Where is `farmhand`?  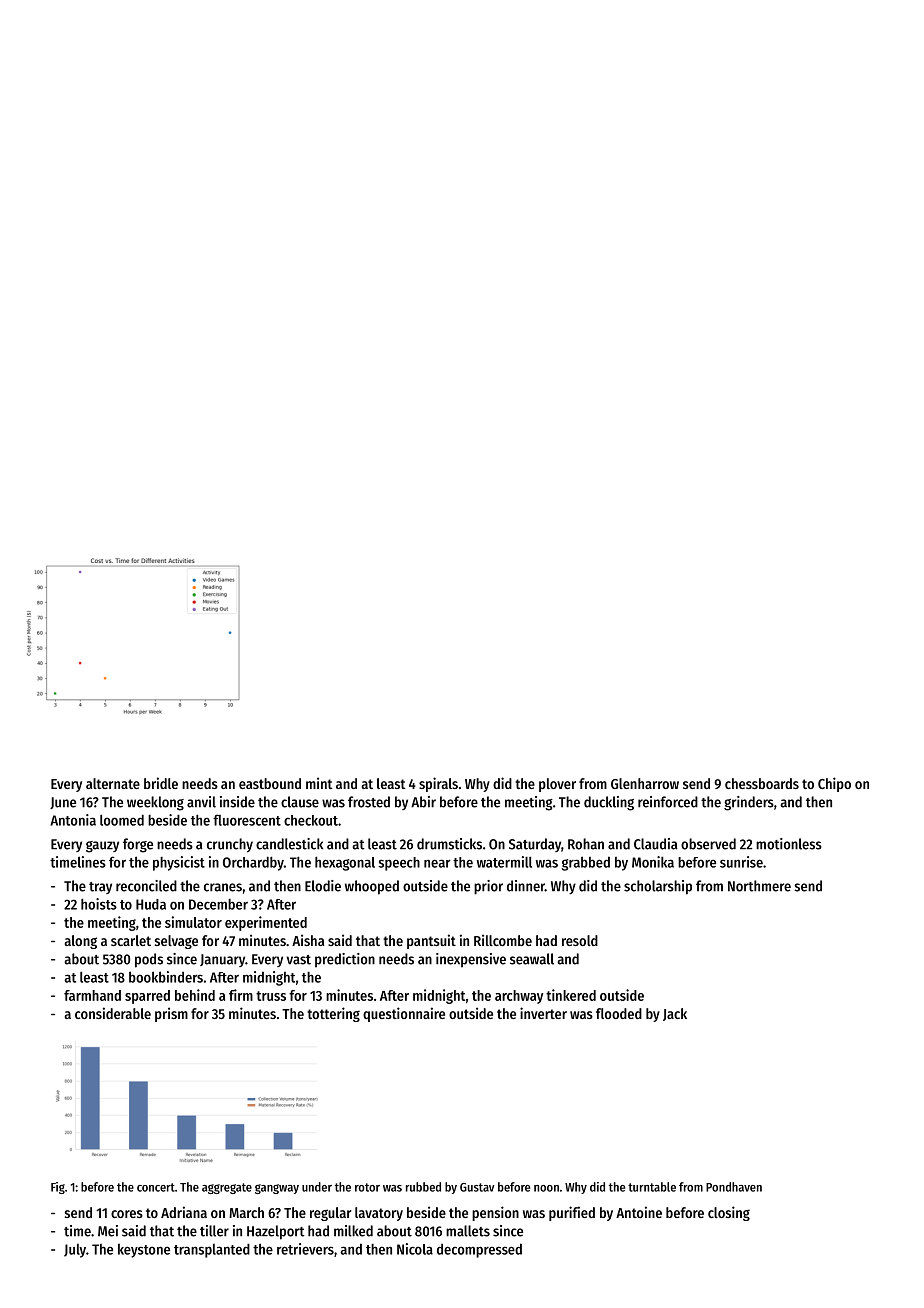 farmhand is located at coordinates (92, 995).
